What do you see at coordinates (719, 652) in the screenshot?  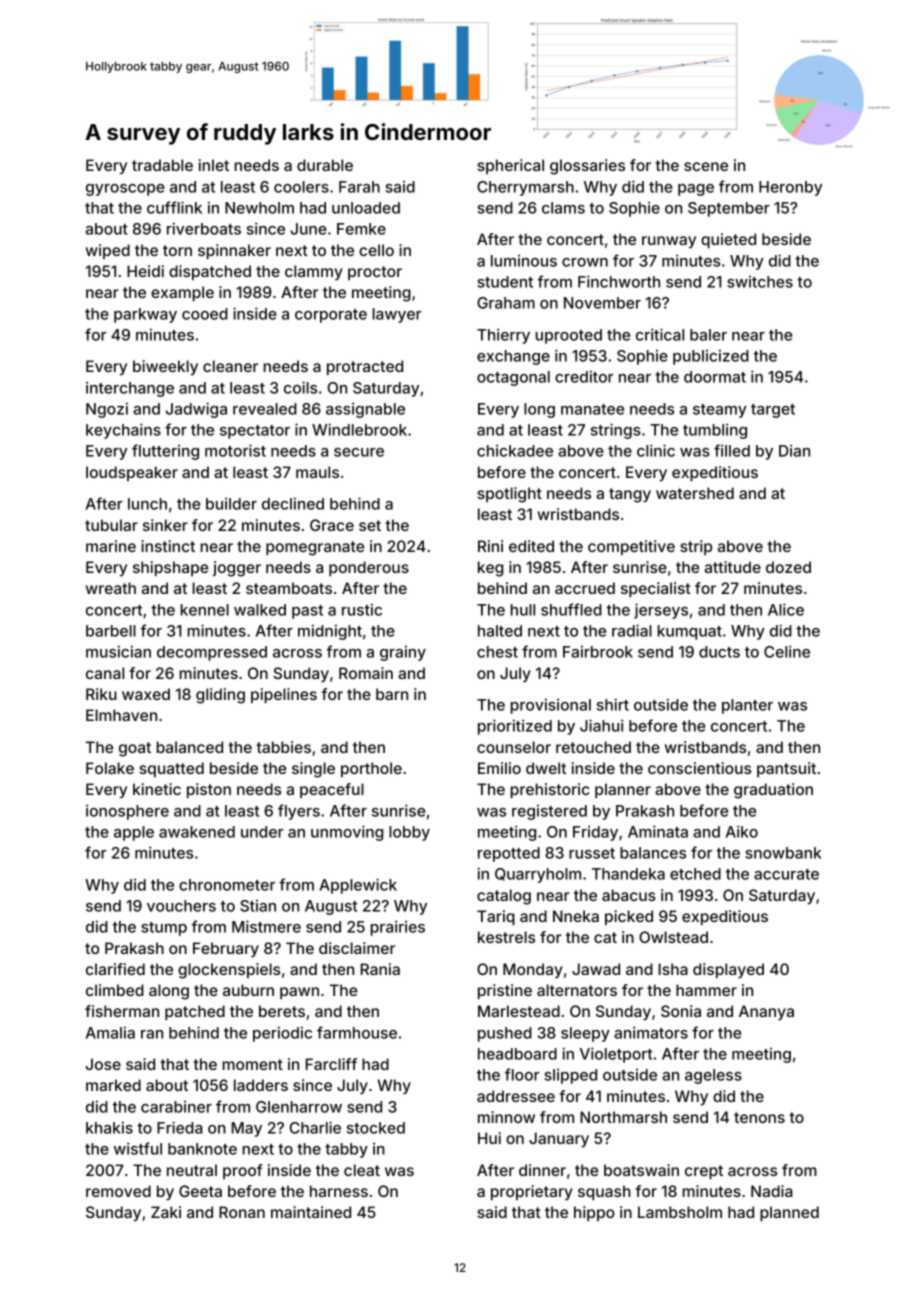 I see `ducts` at bounding box center [719, 652].
